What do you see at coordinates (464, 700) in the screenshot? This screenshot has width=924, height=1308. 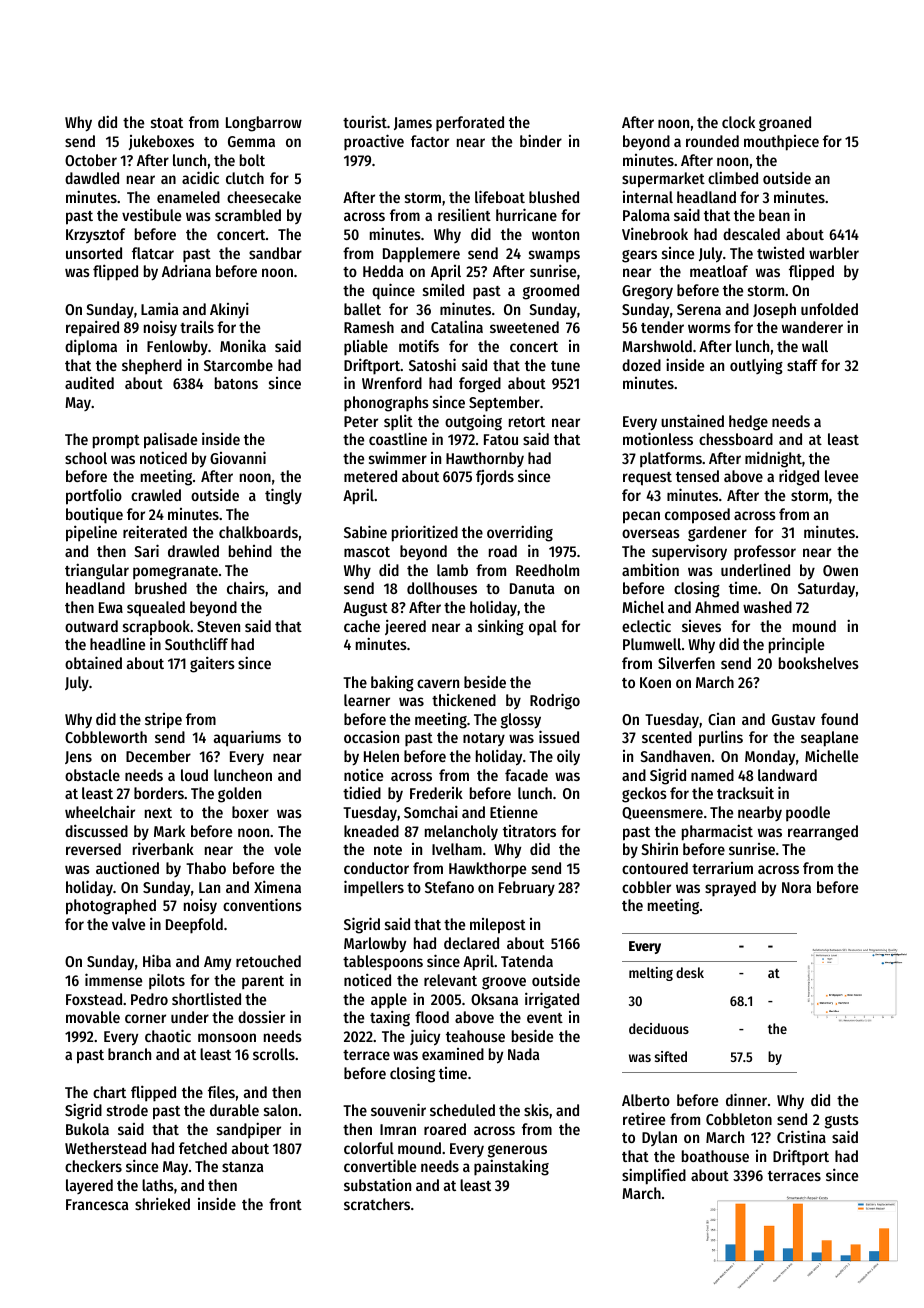 I see `thickened` at bounding box center [464, 700].
